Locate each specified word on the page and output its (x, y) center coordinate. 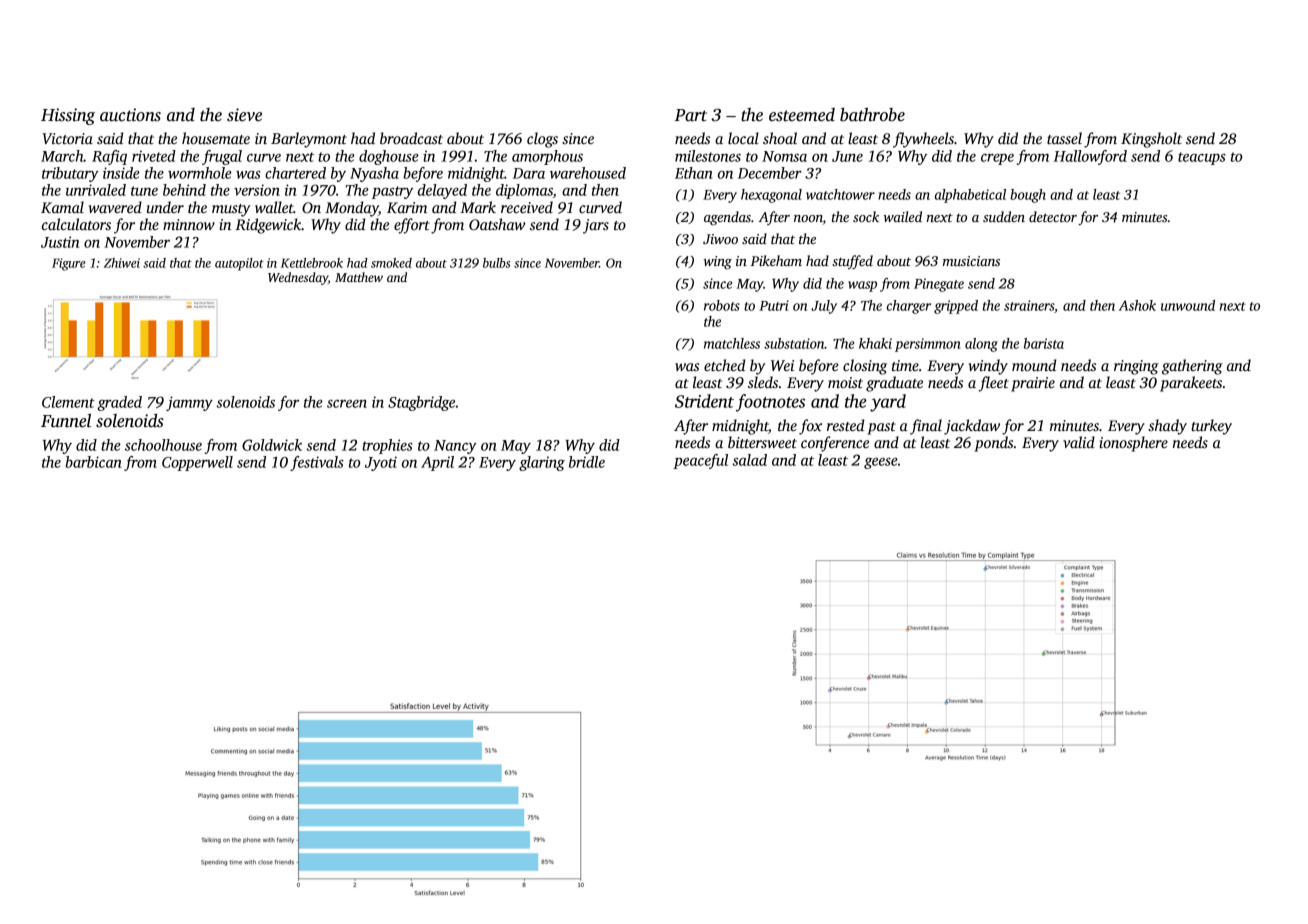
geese (881, 463)
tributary (70, 174)
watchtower (840, 194)
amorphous (547, 157)
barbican (93, 462)
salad (750, 460)
